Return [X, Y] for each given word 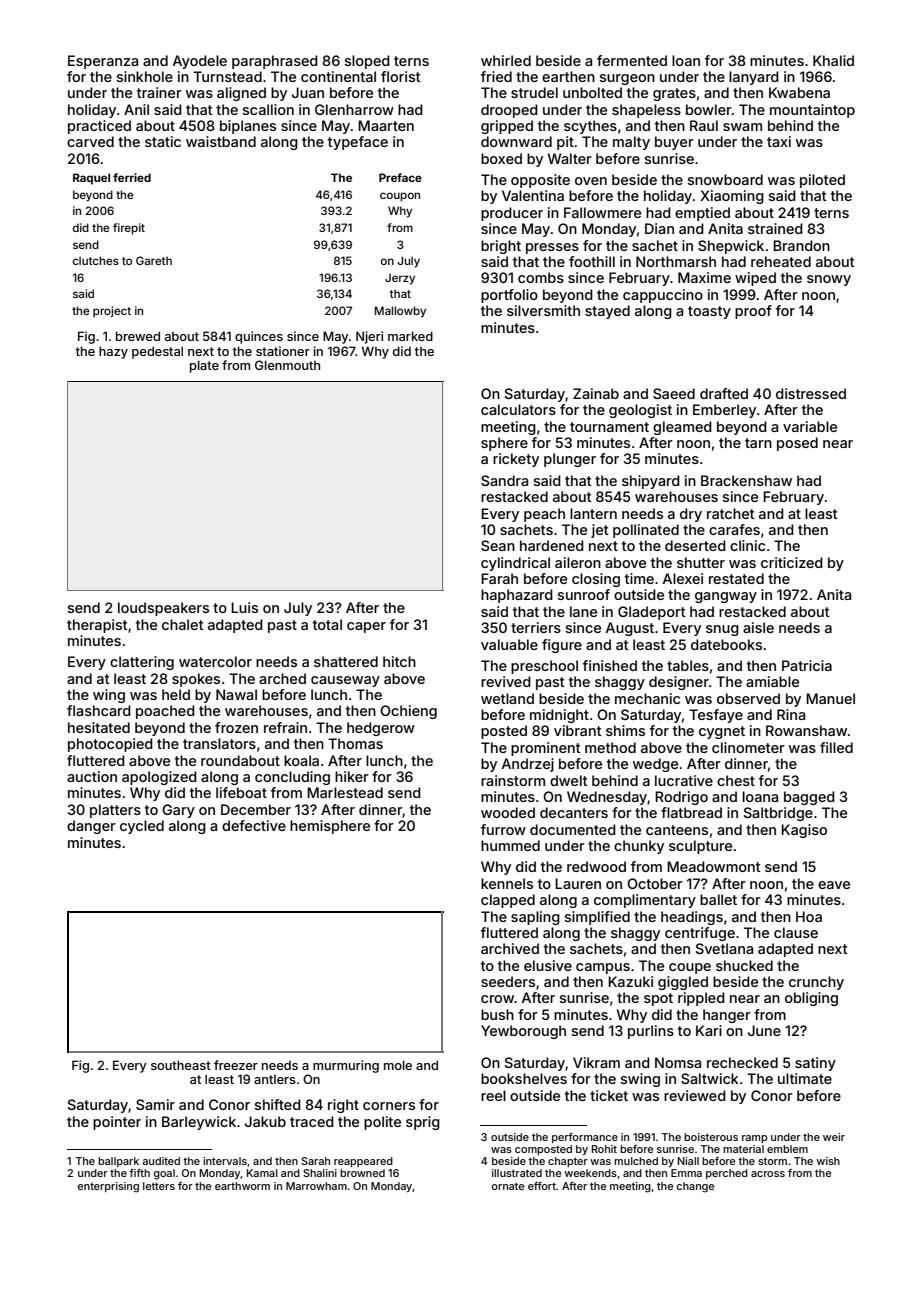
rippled [701, 999]
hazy [113, 352]
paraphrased [275, 62]
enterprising [108, 1187]
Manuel [830, 698]
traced [312, 1121]
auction [92, 776]
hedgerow [381, 729]
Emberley [724, 411]
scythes [590, 127]
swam [742, 127]
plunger [570, 460]
